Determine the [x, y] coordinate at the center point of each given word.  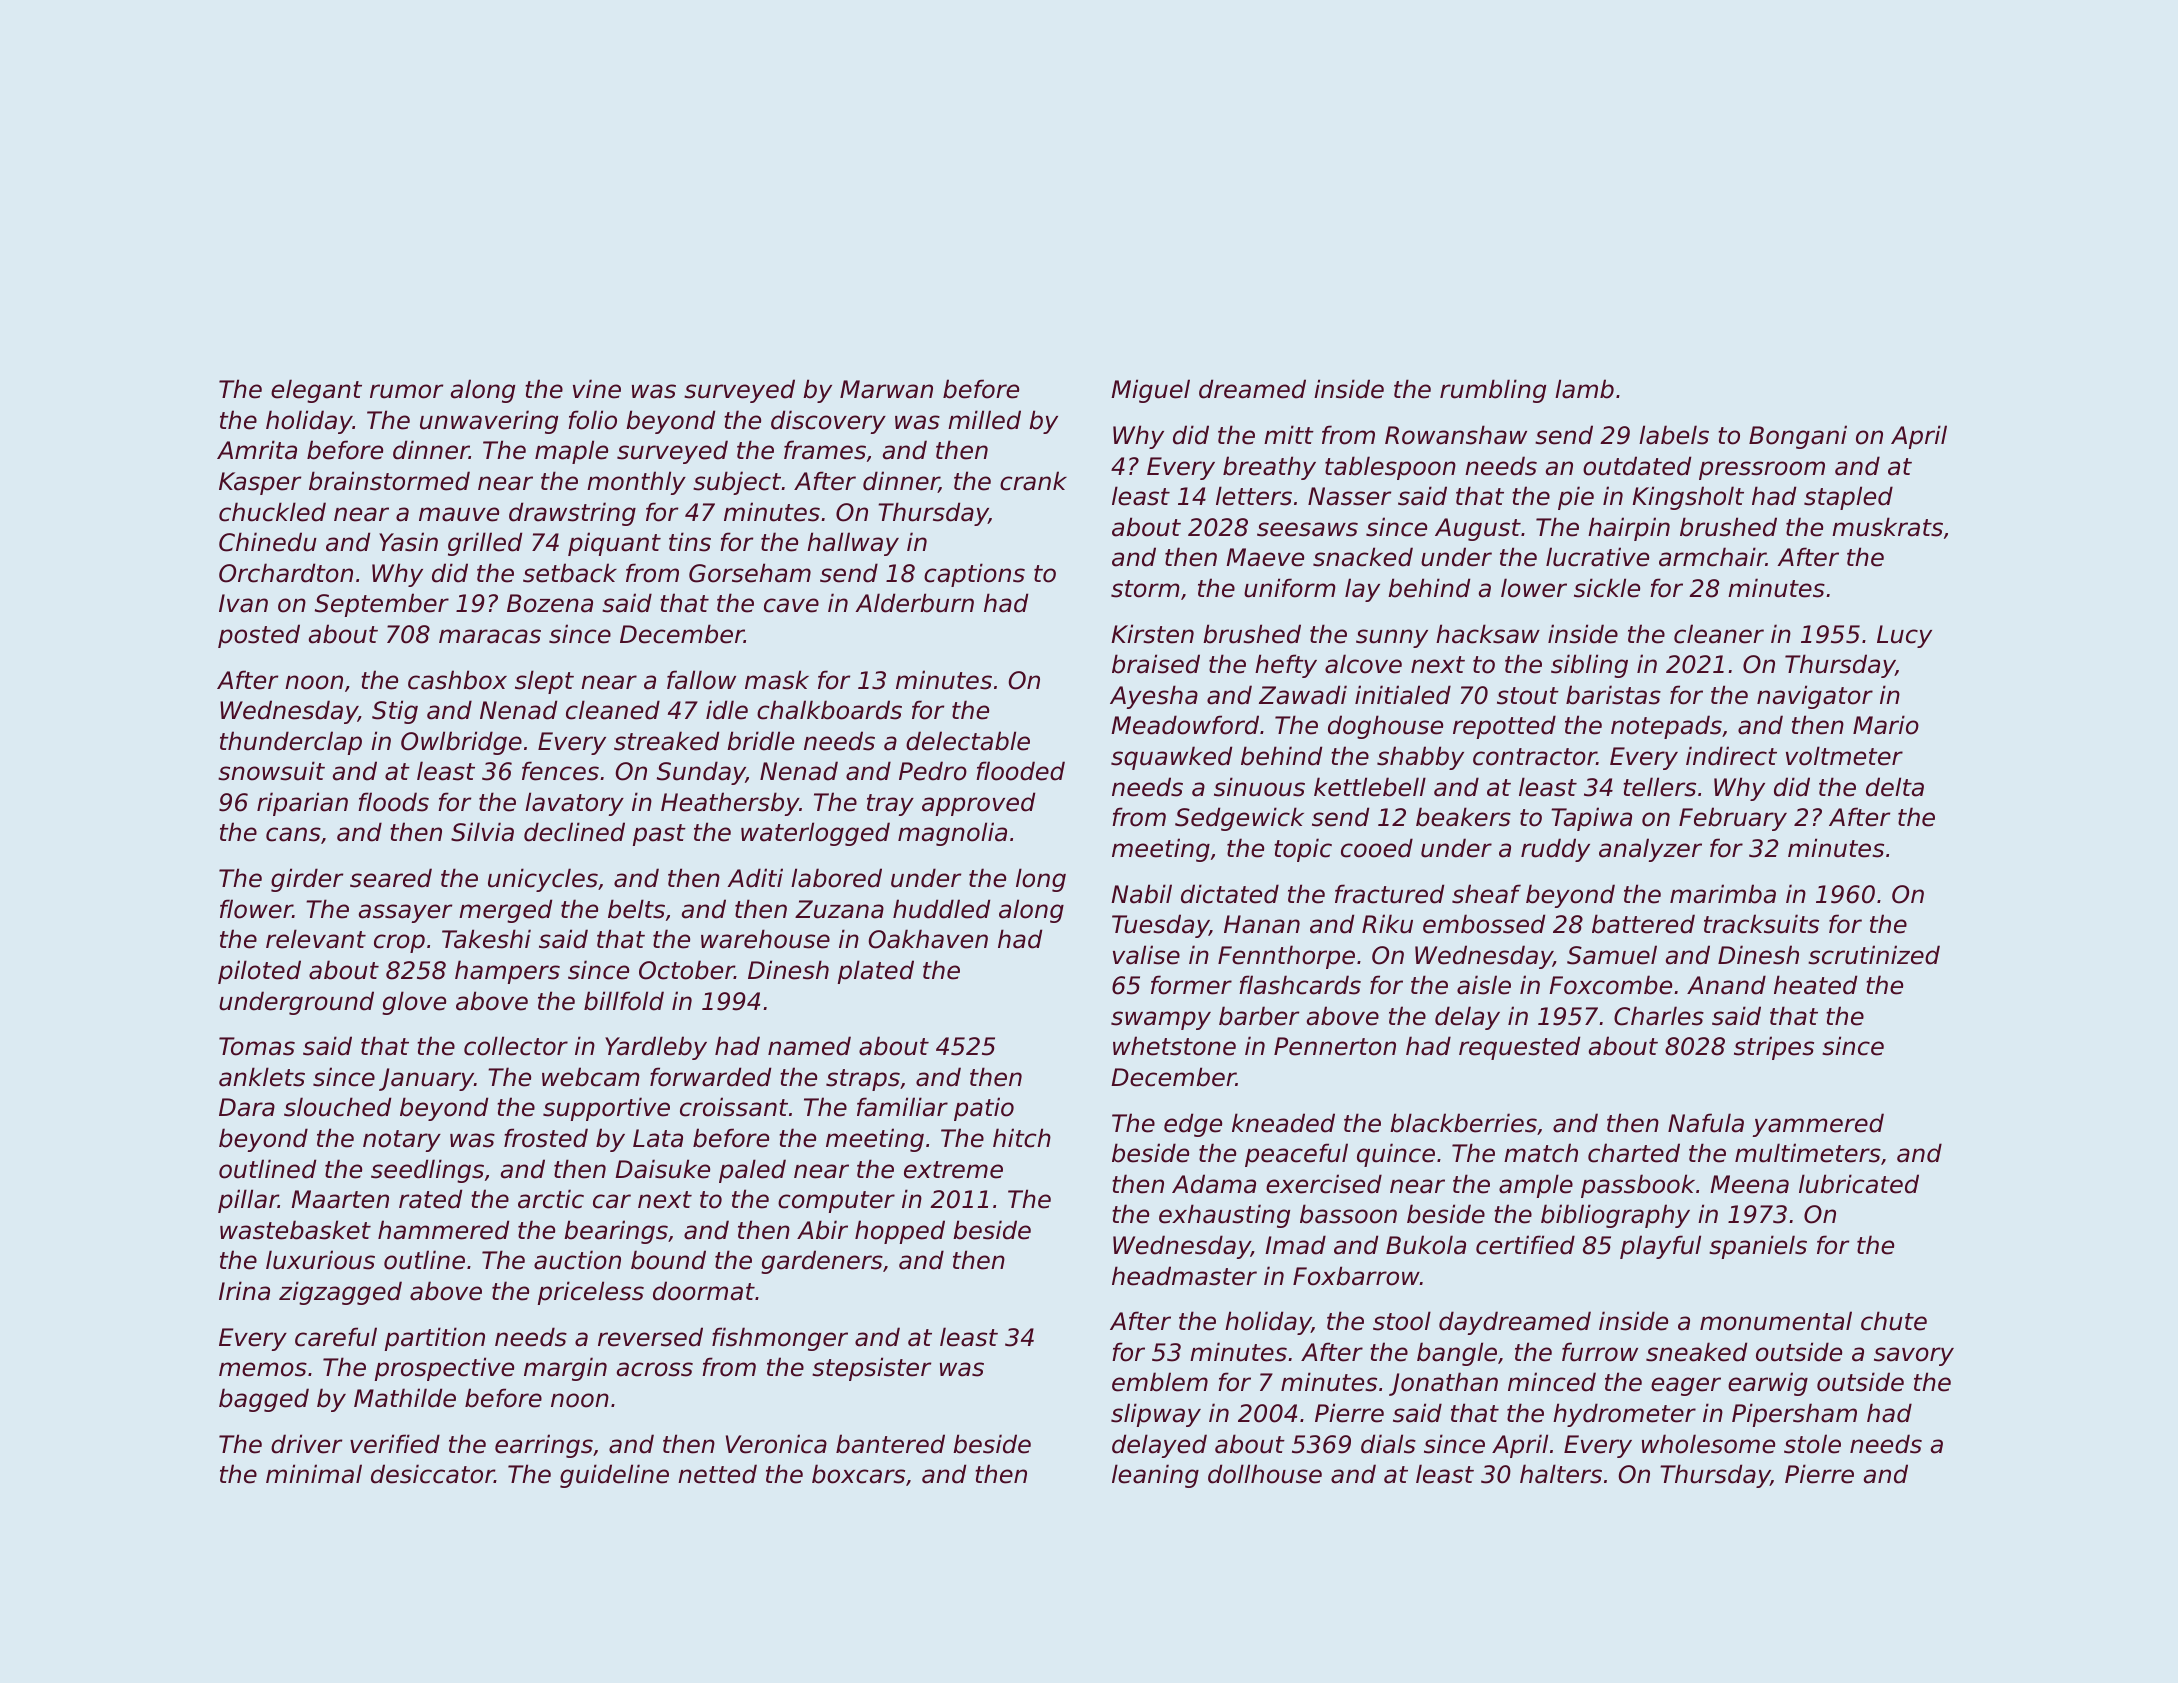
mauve [459, 514]
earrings [544, 1446]
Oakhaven [928, 939]
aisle [1484, 985]
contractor [1535, 757]
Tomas [257, 1046]
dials [1388, 1444]
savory [1914, 1356]
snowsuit [271, 771]
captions [974, 575]
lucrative [1597, 557]
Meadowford [1185, 725]
